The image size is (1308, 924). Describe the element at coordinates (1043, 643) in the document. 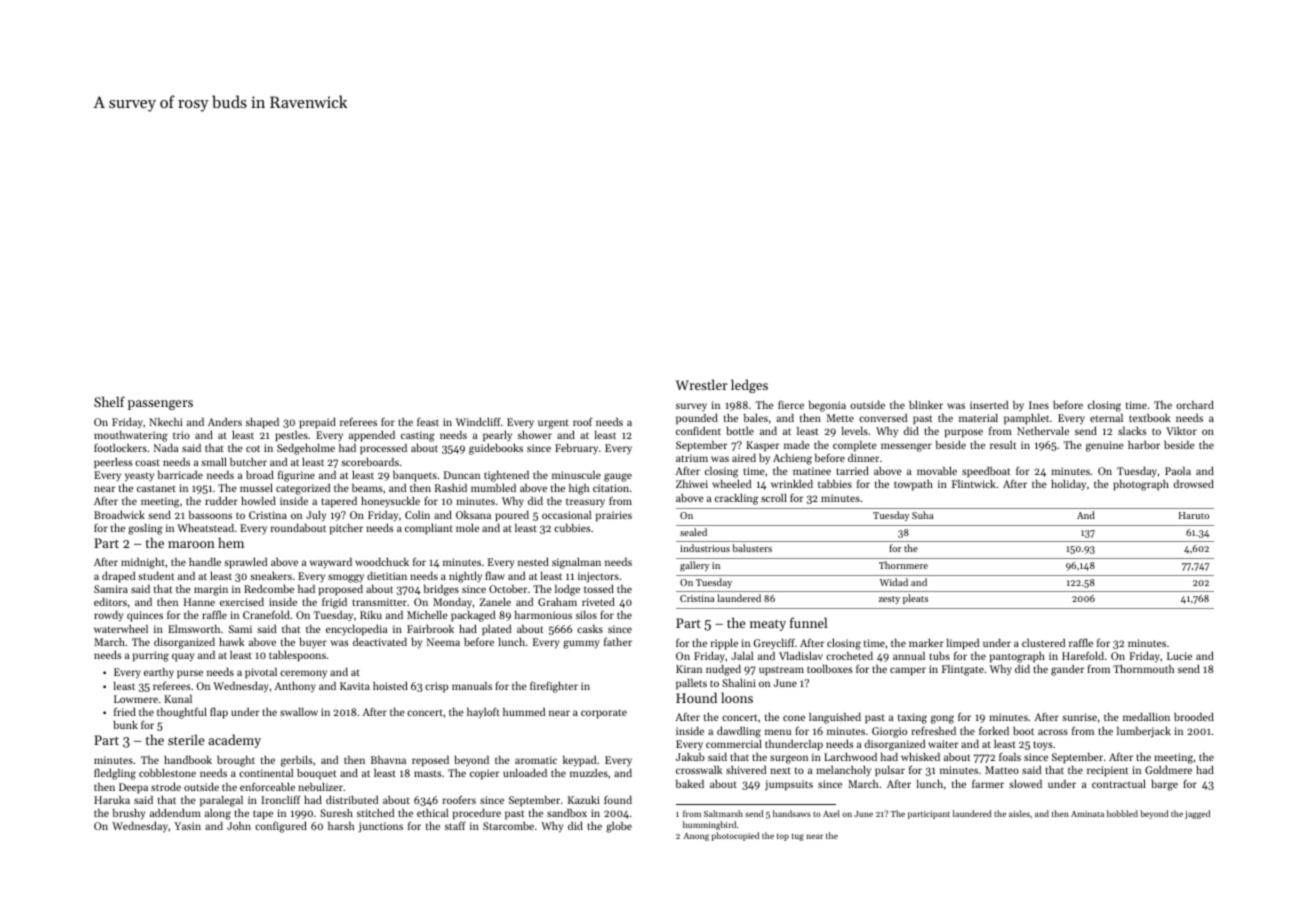

I see `clustered` at that location.
